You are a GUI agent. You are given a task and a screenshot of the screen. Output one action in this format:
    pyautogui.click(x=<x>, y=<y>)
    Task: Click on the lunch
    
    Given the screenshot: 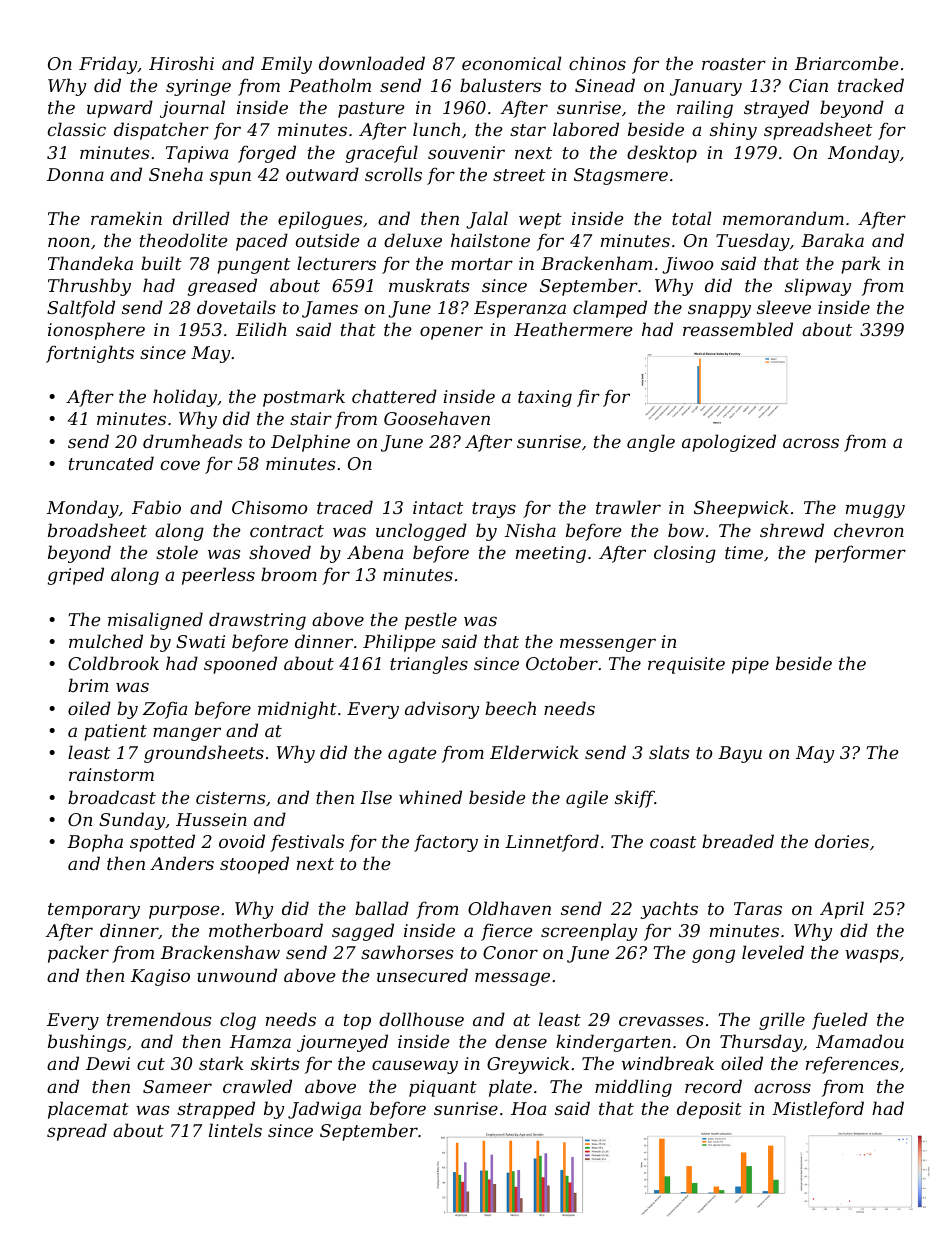 What is the action you would take?
    pyautogui.click(x=436, y=129)
